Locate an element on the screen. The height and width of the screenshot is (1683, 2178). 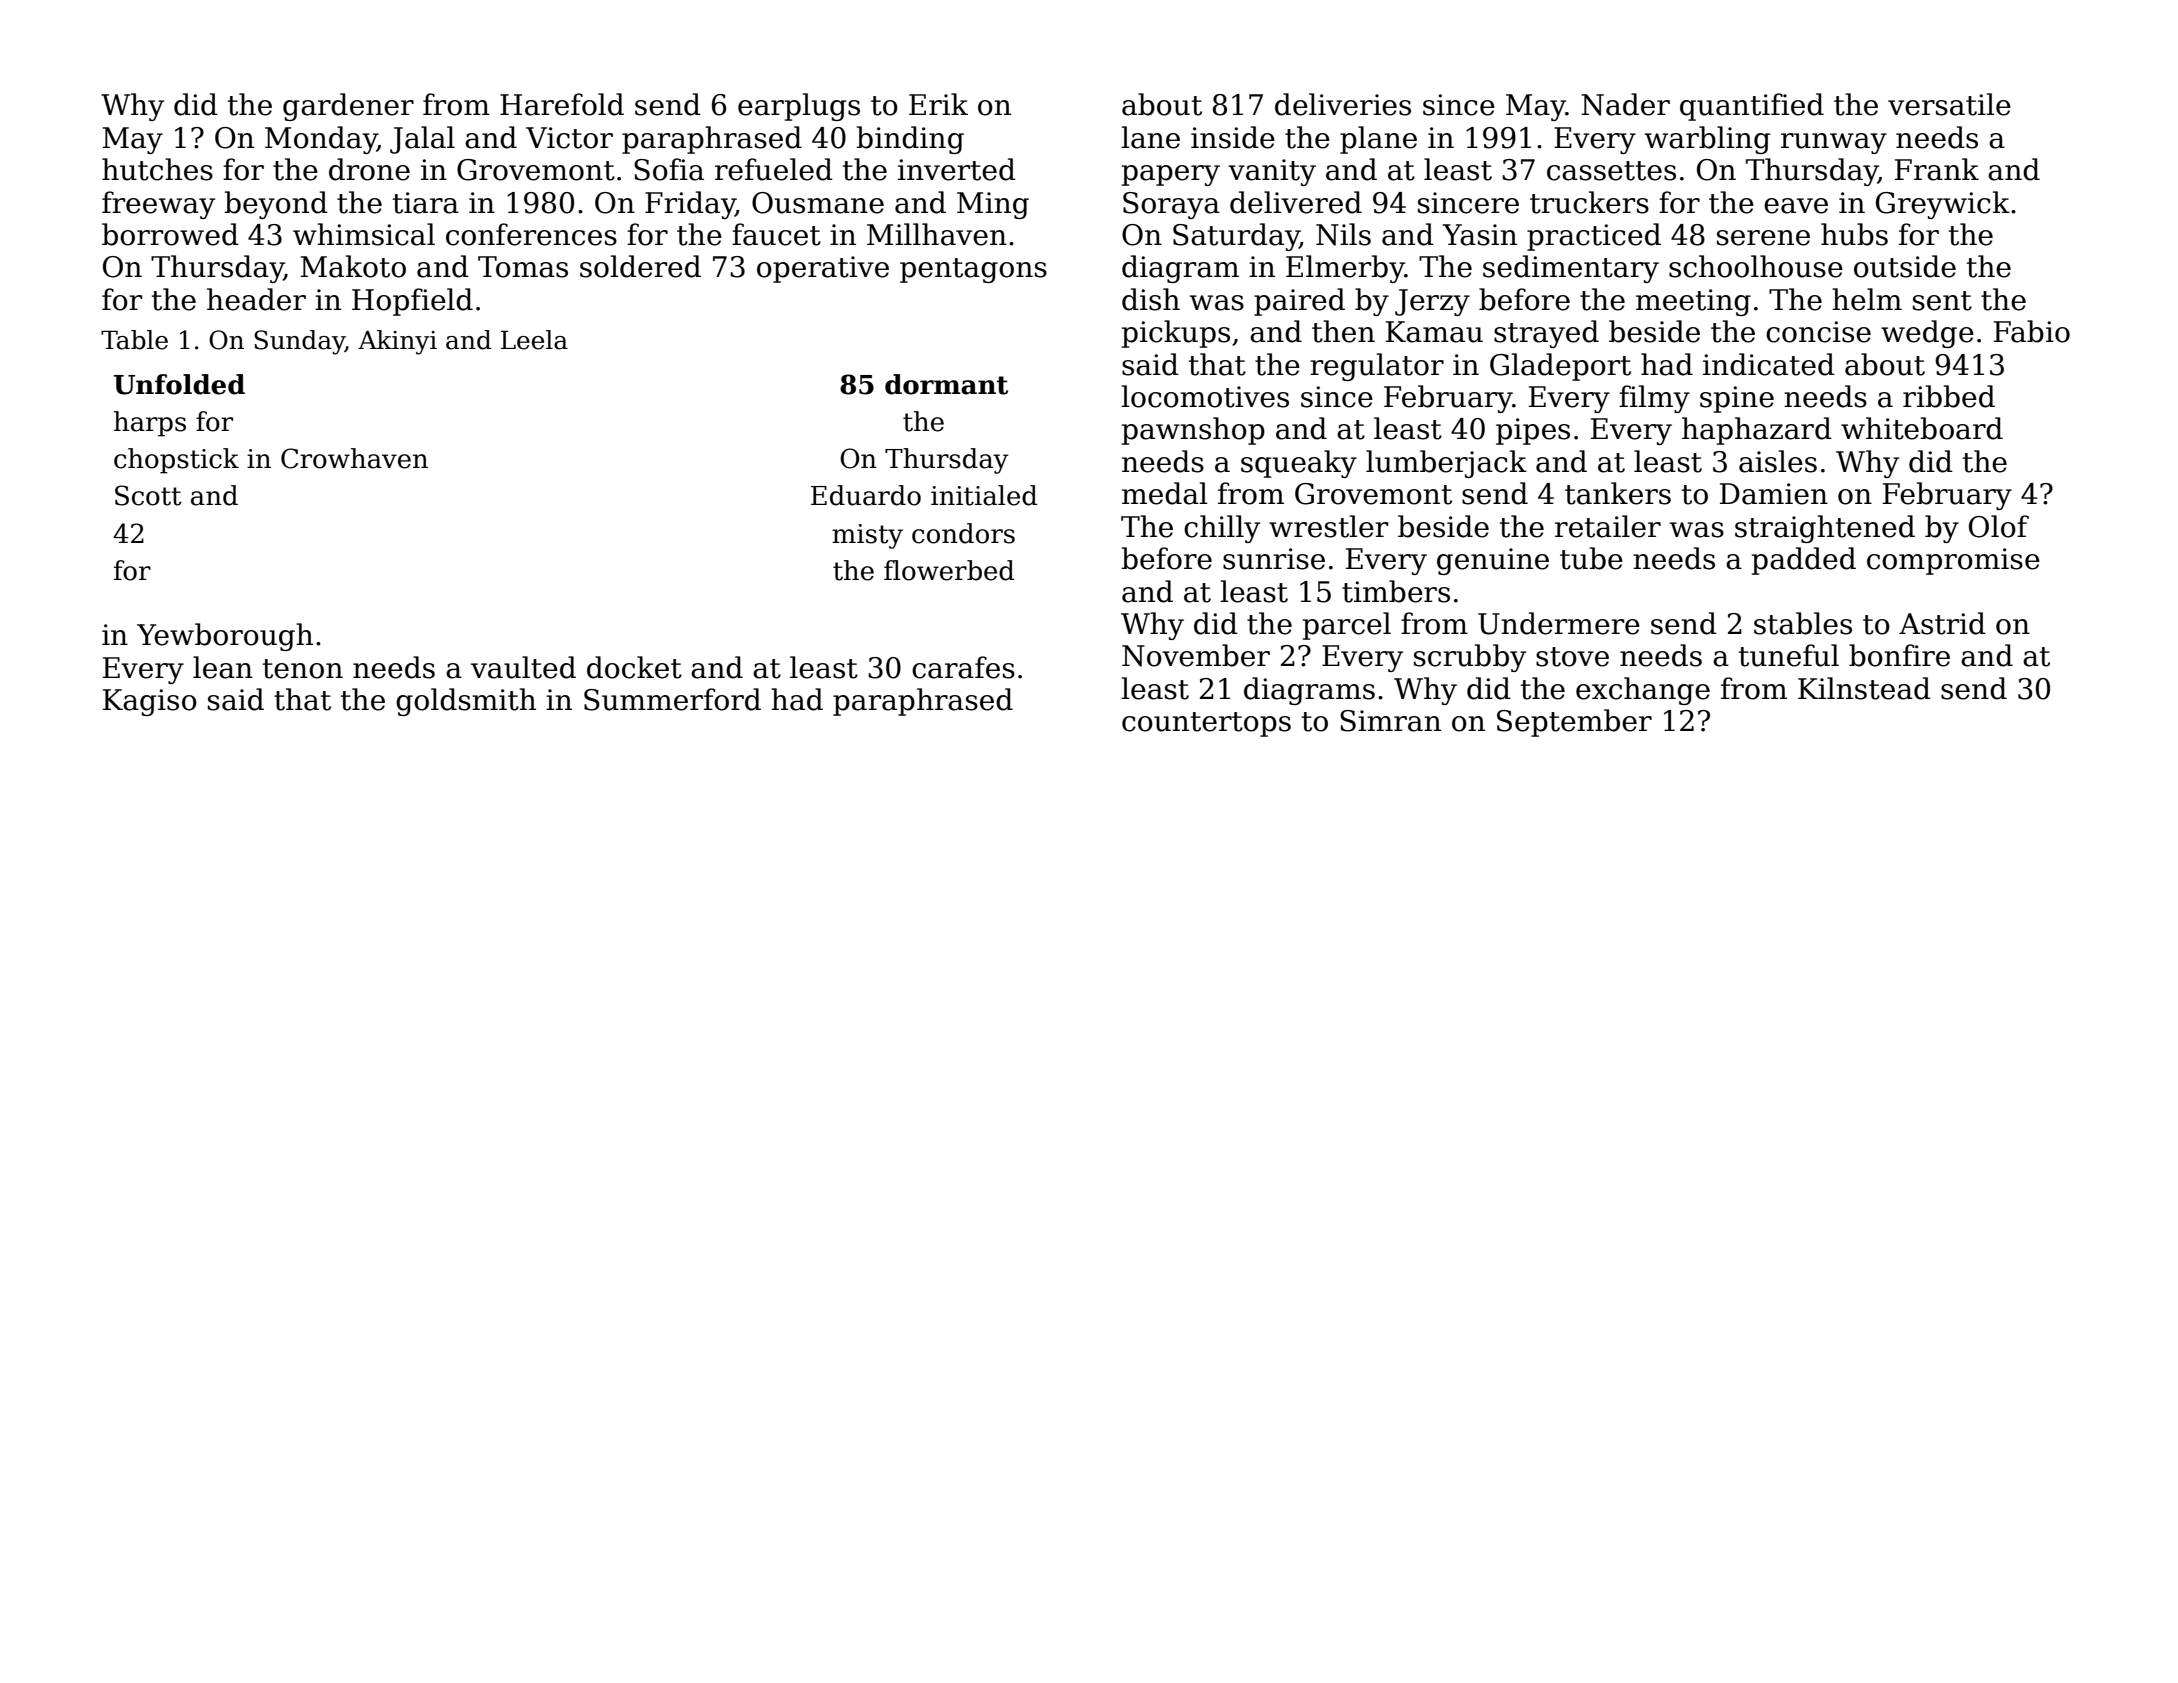
gardener is located at coordinates (348, 107).
